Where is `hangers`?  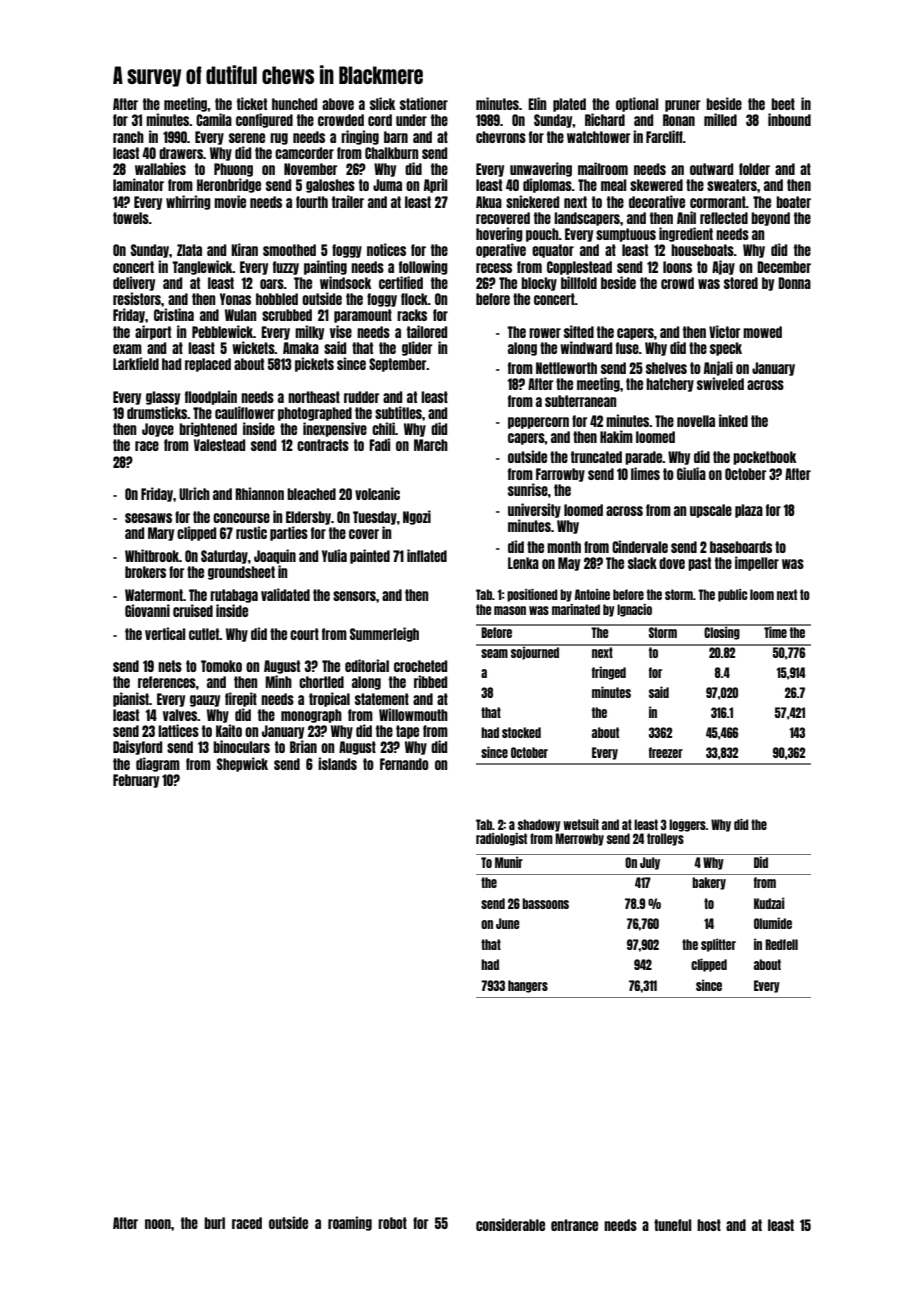
hangers is located at coordinates (528, 986).
